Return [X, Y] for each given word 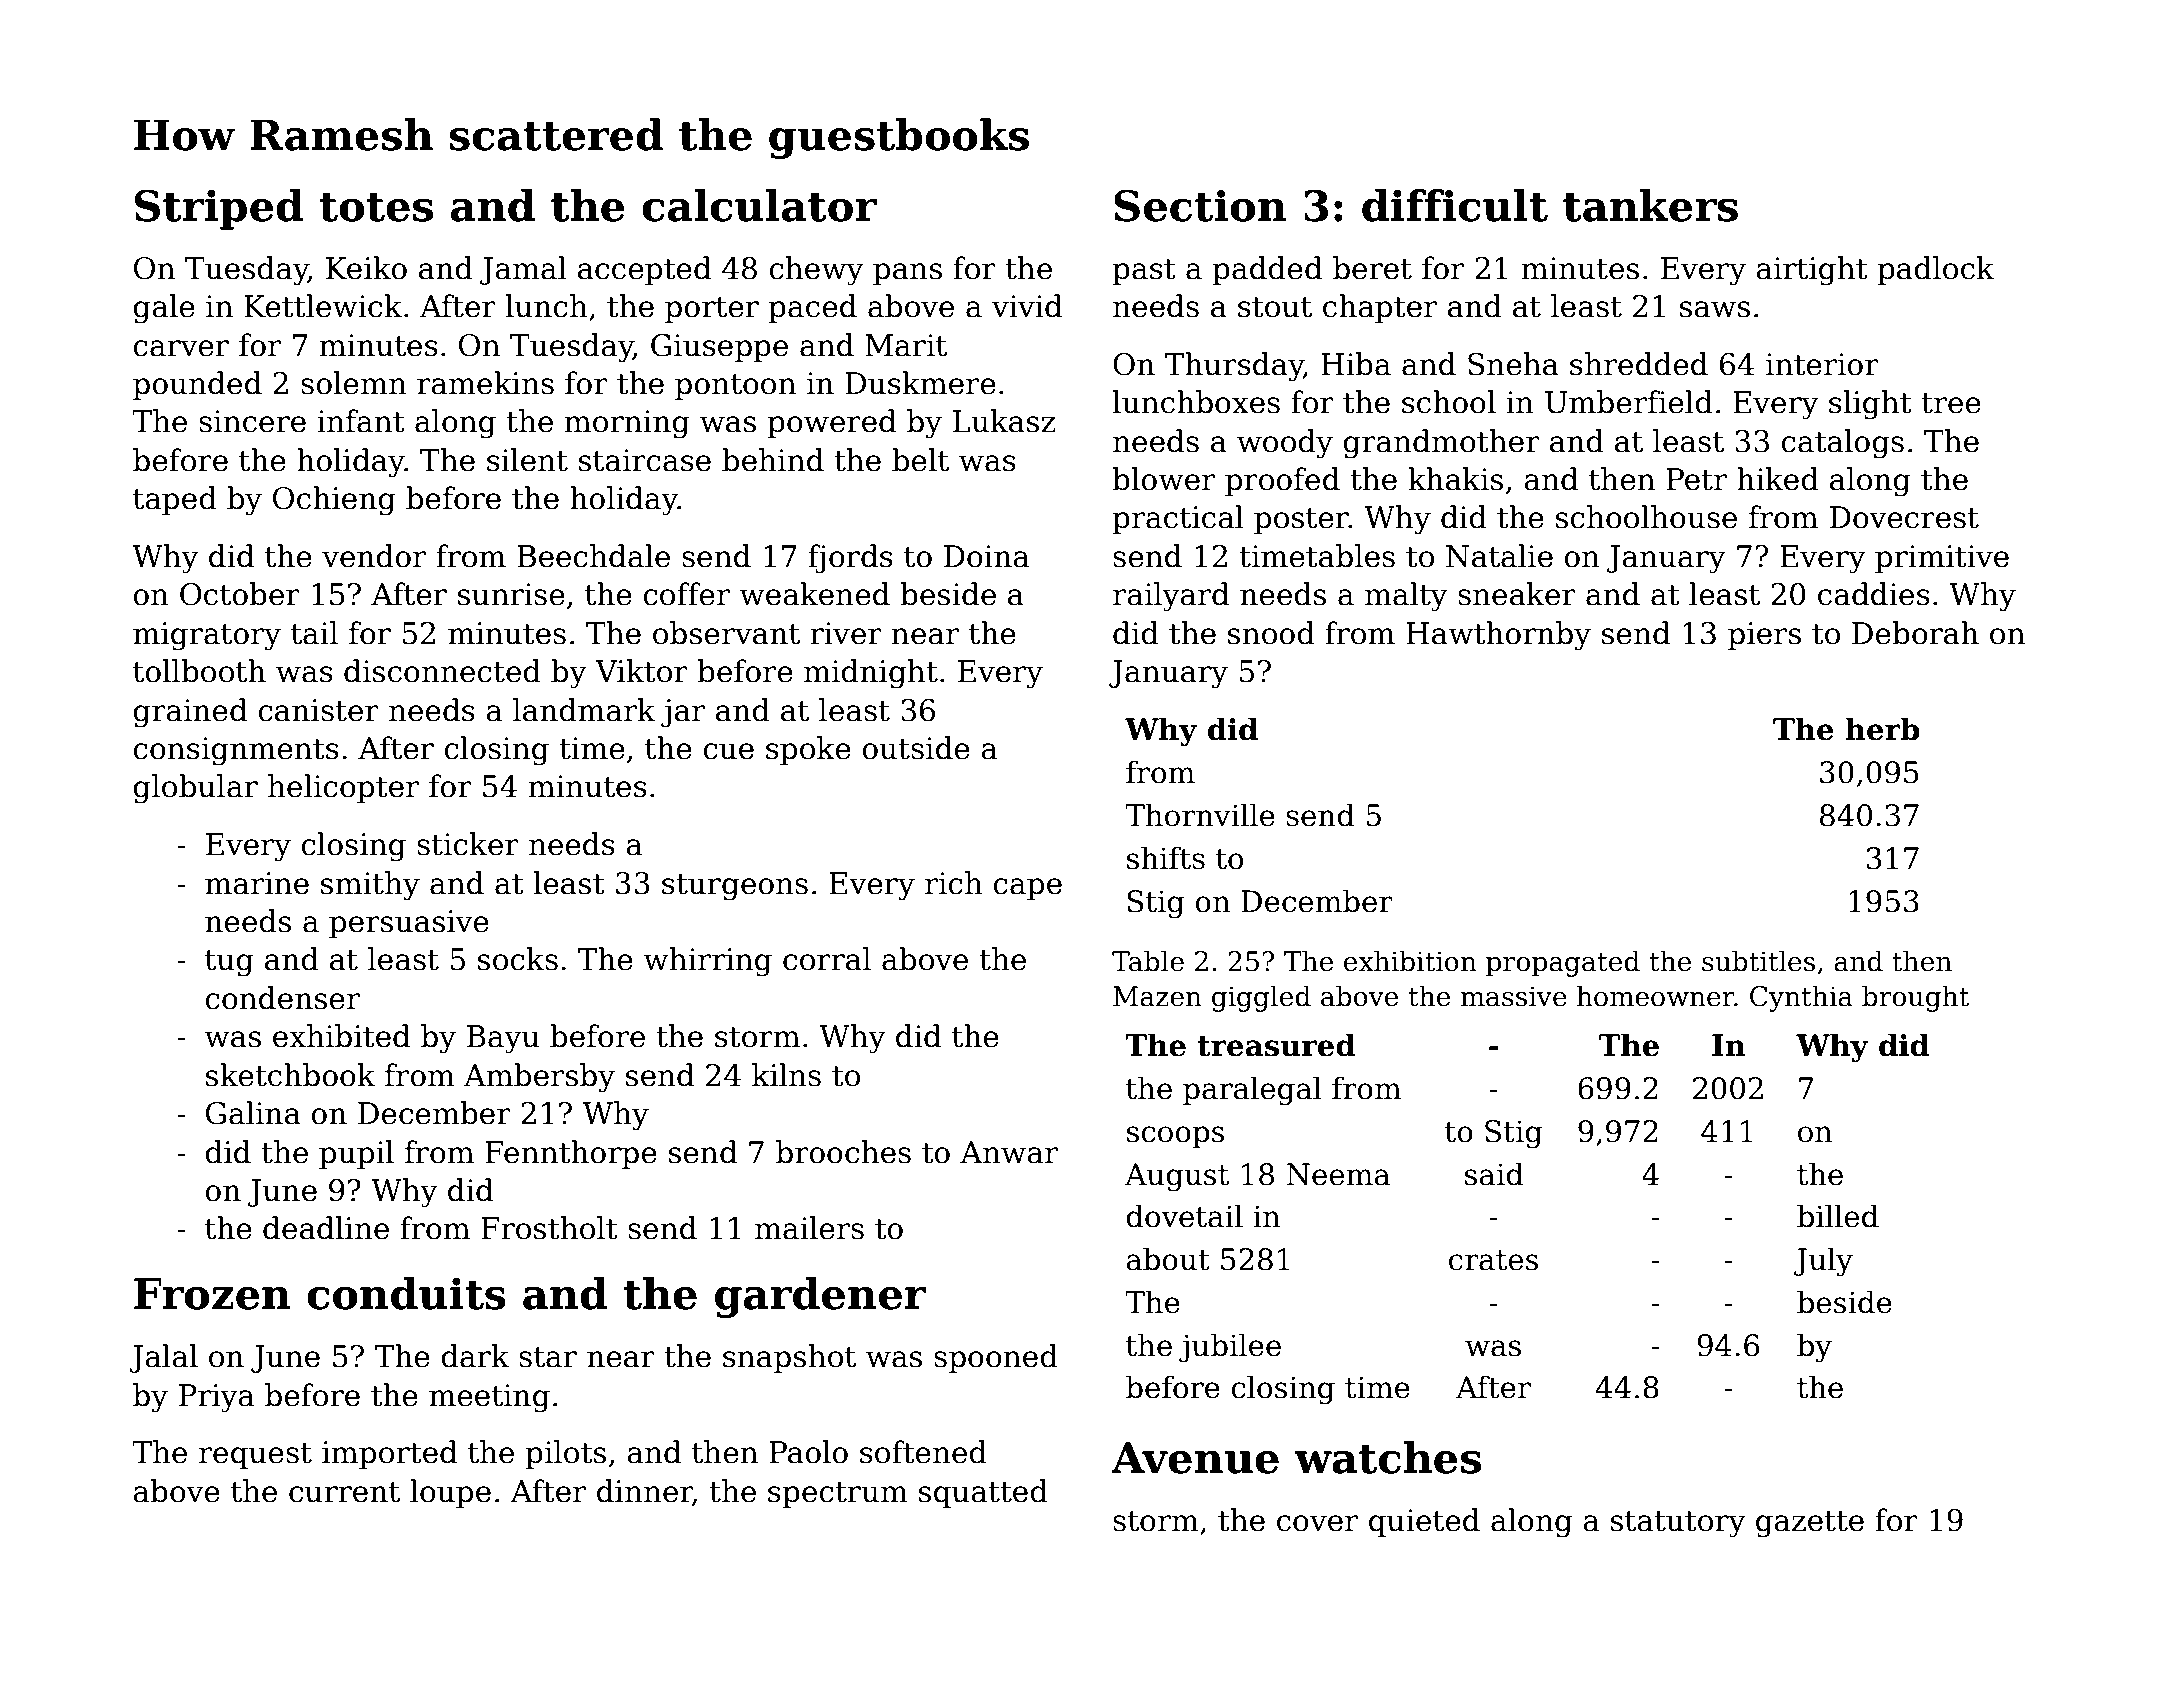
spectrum [838, 1495]
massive [1514, 996]
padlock [1936, 270]
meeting [489, 1398]
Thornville [1200, 815]
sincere [252, 421]
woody [1285, 444]
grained [190, 713]
